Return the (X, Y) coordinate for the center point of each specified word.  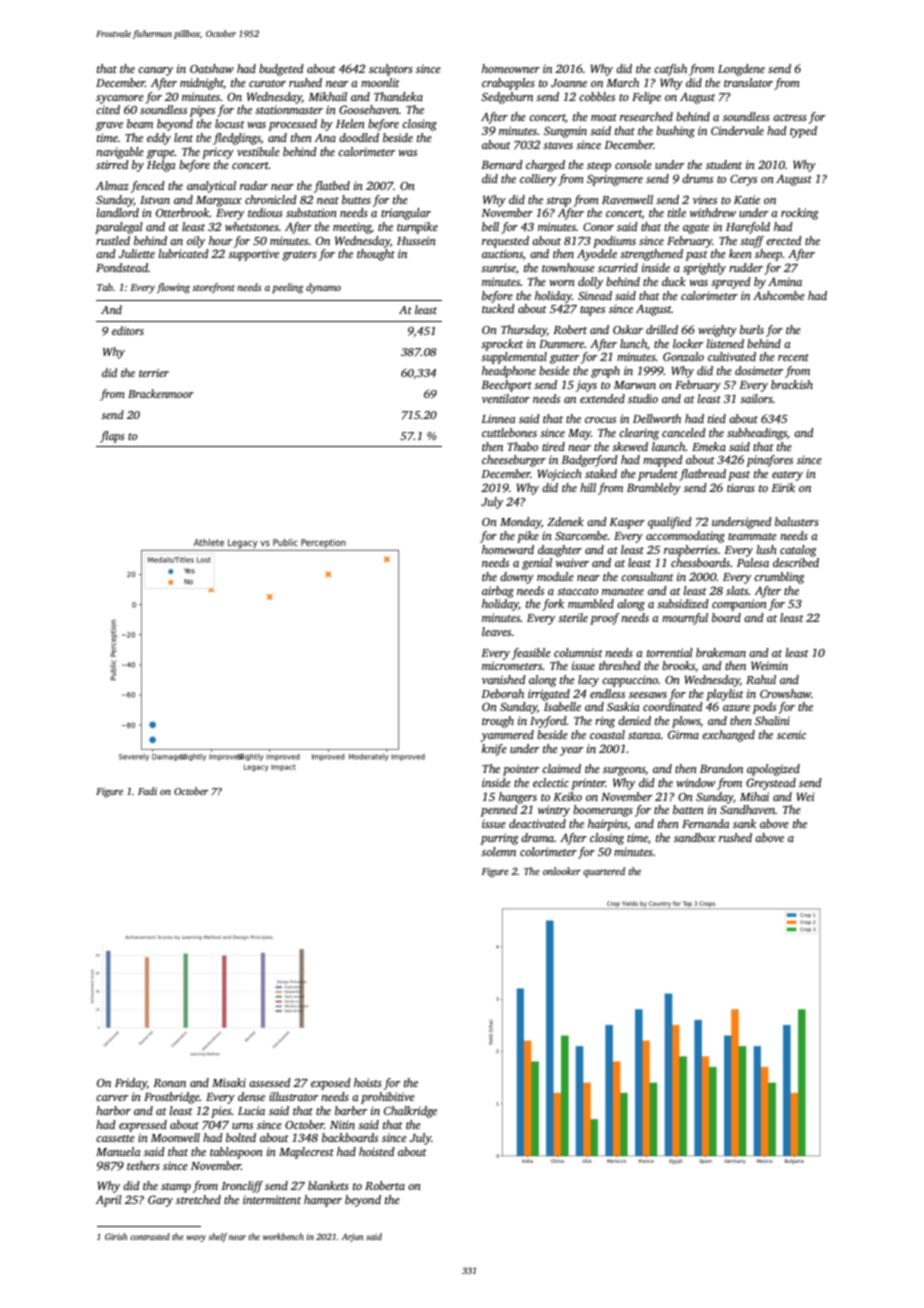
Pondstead (122, 267)
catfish (670, 70)
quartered (604, 872)
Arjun (352, 1237)
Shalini (772, 720)
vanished (504, 679)
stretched (198, 1199)
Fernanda (706, 823)
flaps (112, 437)
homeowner (511, 68)
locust (230, 123)
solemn (498, 851)
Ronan (169, 1083)
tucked (498, 308)
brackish (792, 384)
